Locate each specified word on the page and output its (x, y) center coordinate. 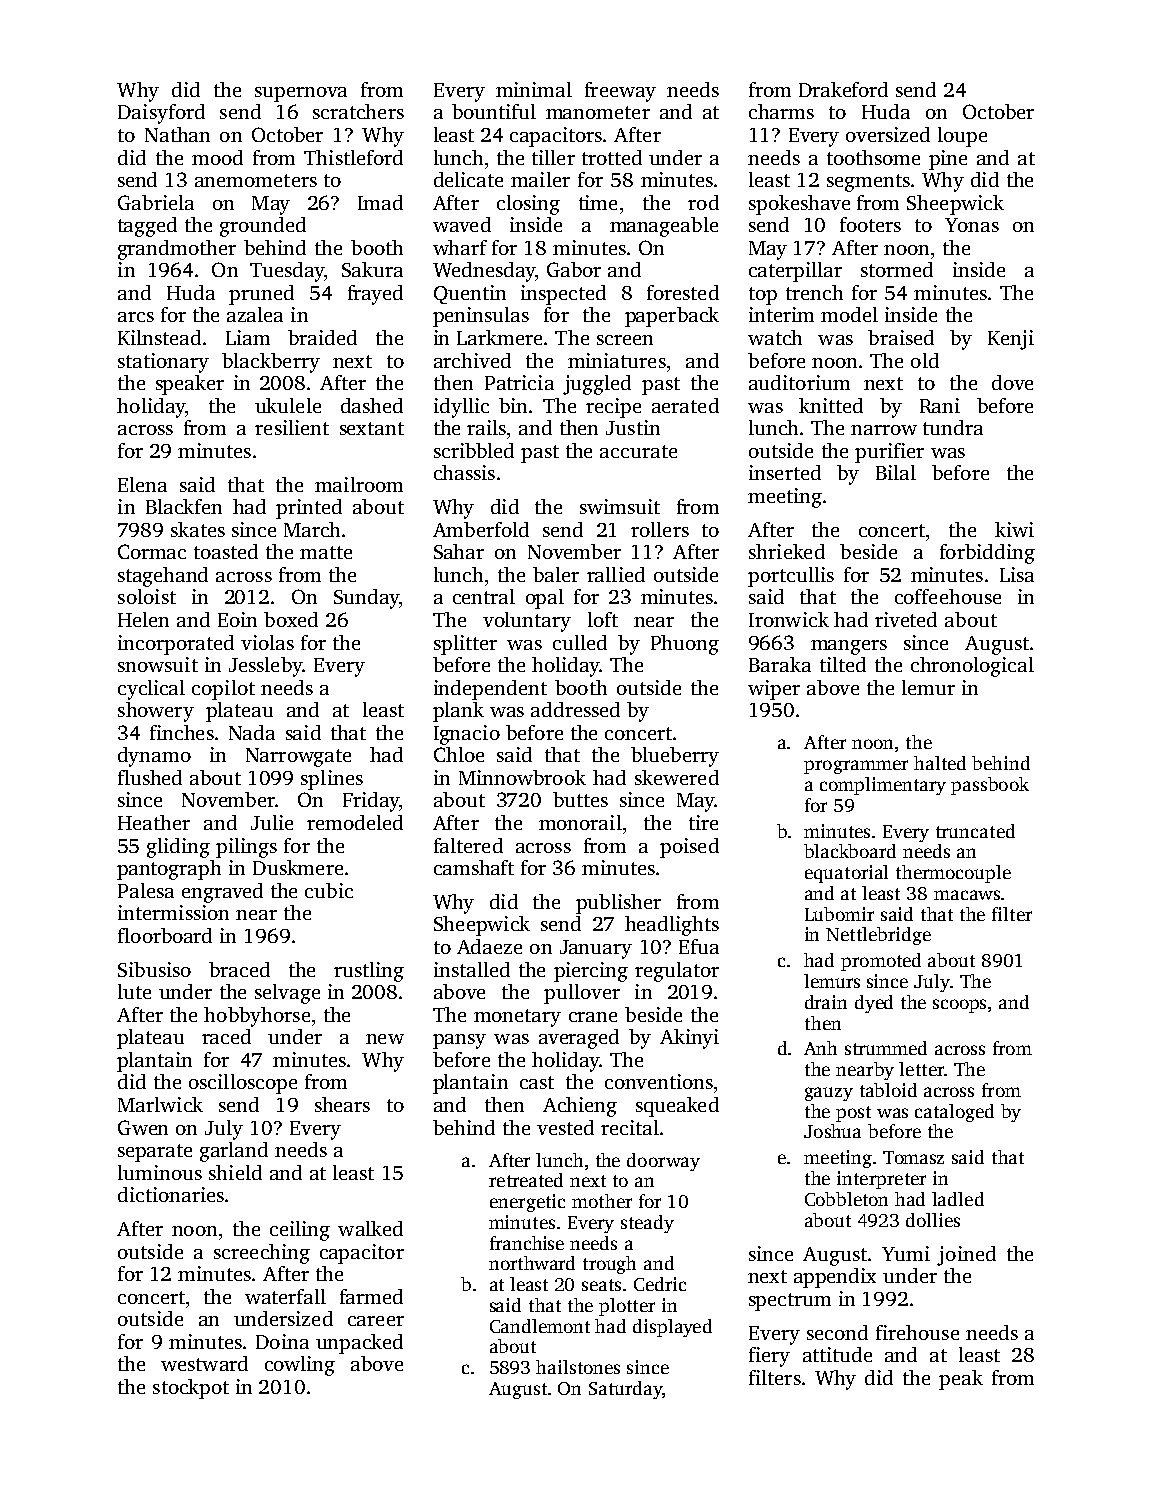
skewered (677, 777)
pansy (459, 1041)
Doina (282, 1341)
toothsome (873, 157)
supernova (301, 94)
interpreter (881, 1180)
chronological (972, 667)
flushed (150, 777)
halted (940, 763)
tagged (147, 227)
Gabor (574, 269)
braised (901, 337)
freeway (620, 92)
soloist (147, 596)
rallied (616, 574)
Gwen (143, 1127)
